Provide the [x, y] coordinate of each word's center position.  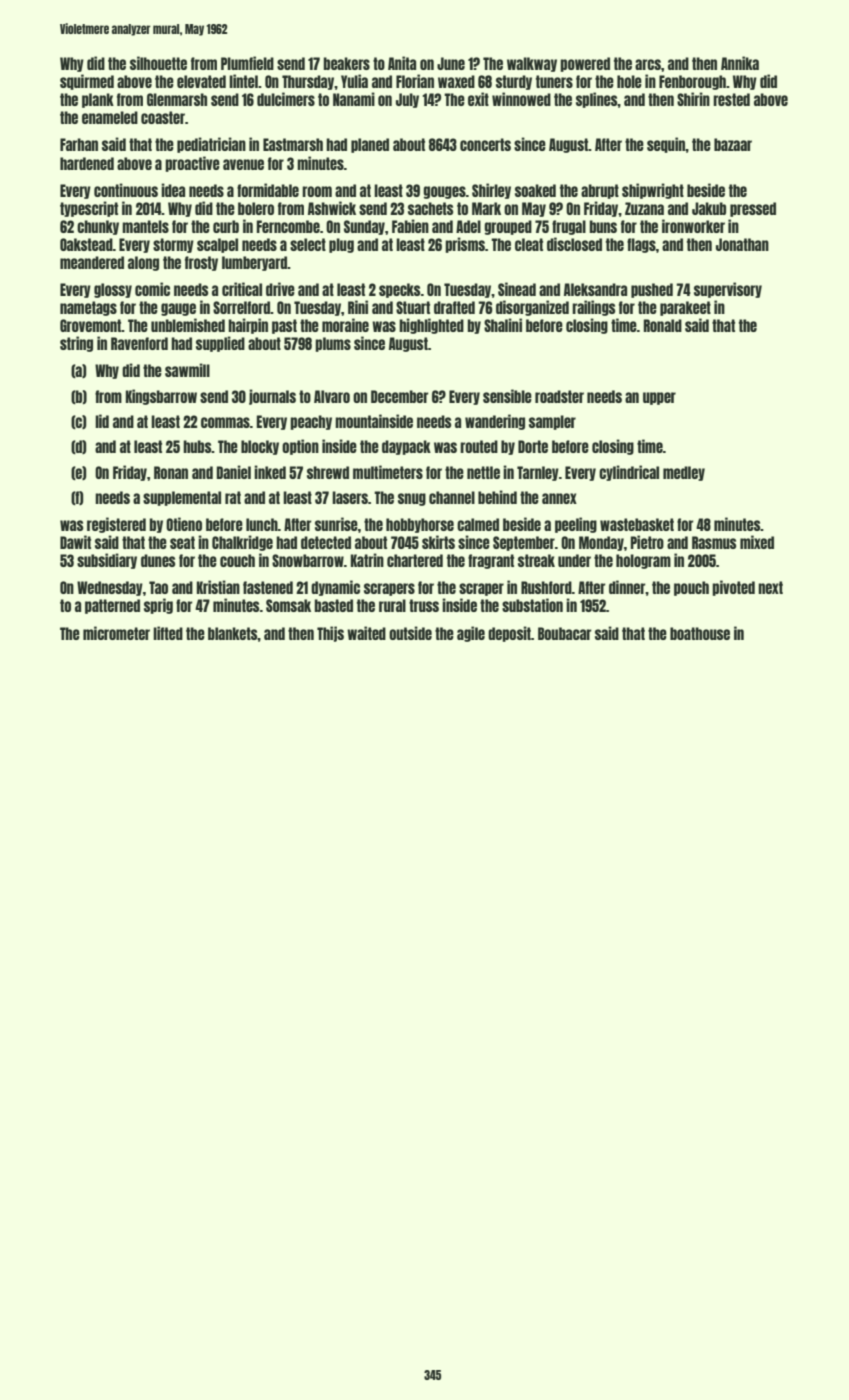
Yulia [354, 81]
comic [152, 289]
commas [225, 422]
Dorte [533, 446]
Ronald [663, 325]
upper [659, 398]
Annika [740, 63]
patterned [112, 606]
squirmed [87, 82]
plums [333, 344]
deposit [509, 634]
